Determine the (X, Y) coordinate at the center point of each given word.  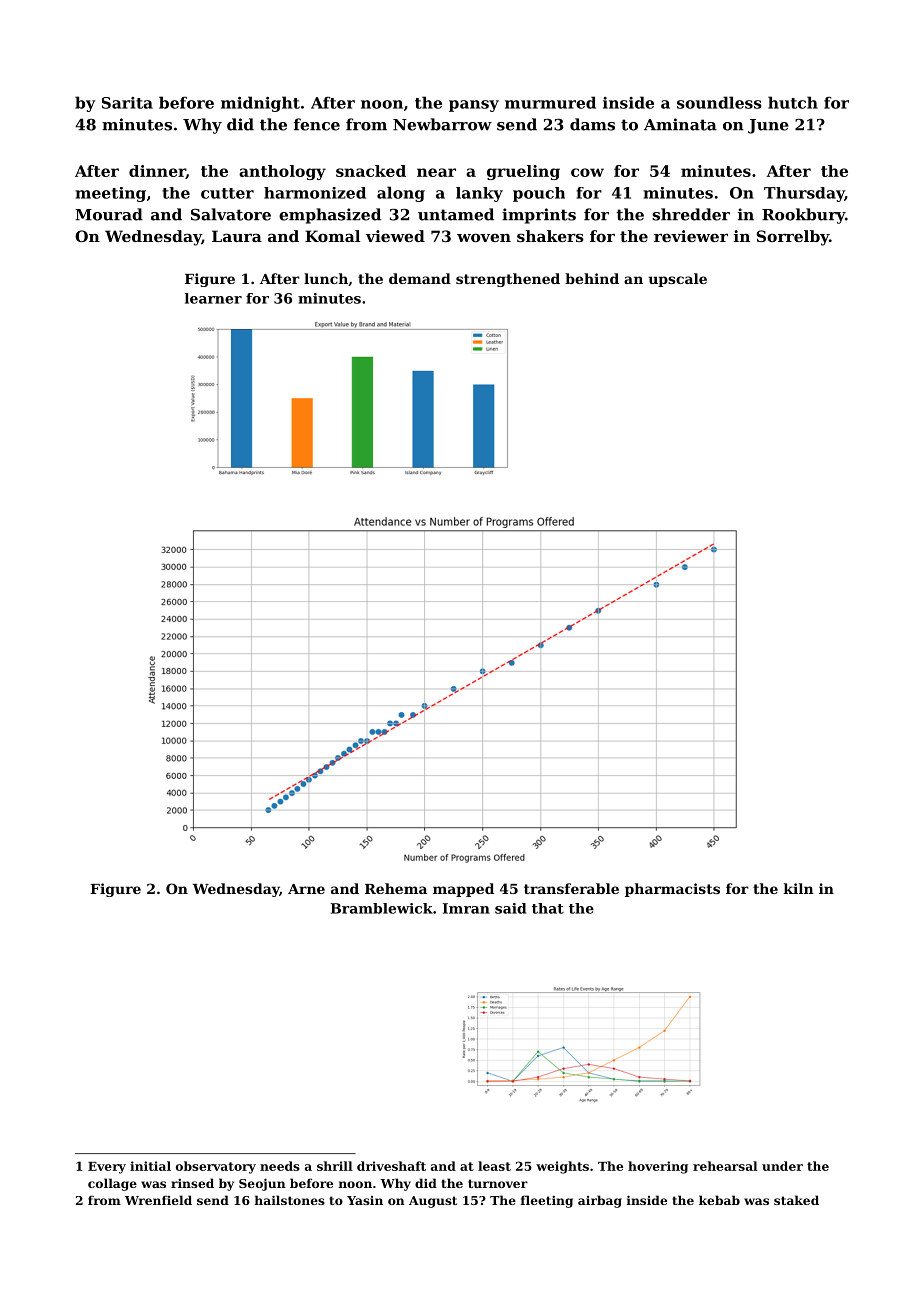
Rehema (396, 888)
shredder (691, 214)
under (782, 1166)
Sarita (127, 103)
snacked (371, 171)
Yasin (365, 1200)
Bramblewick (382, 908)
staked (796, 1200)
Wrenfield (158, 1200)
